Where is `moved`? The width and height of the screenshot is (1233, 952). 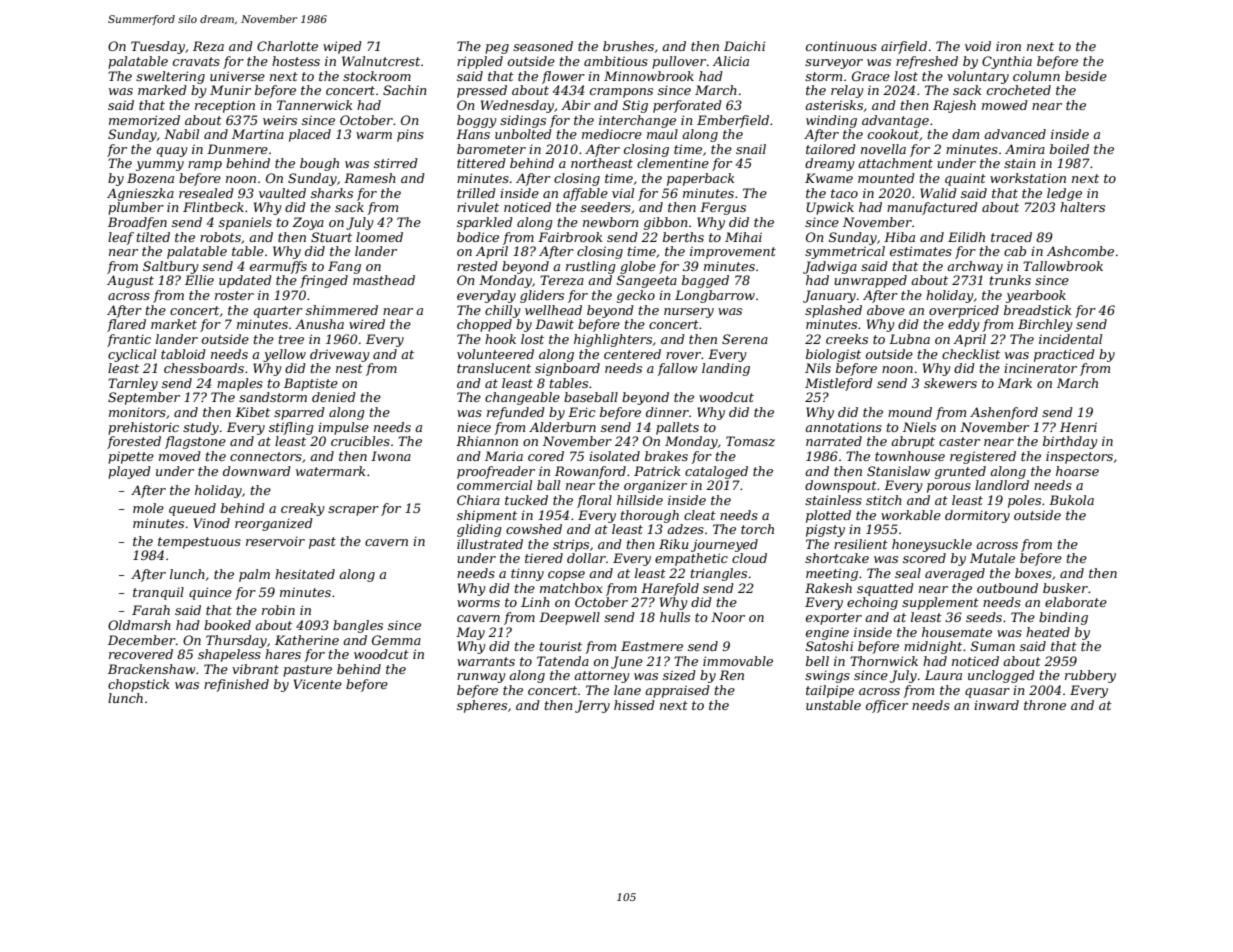 moved is located at coordinates (180, 456).
